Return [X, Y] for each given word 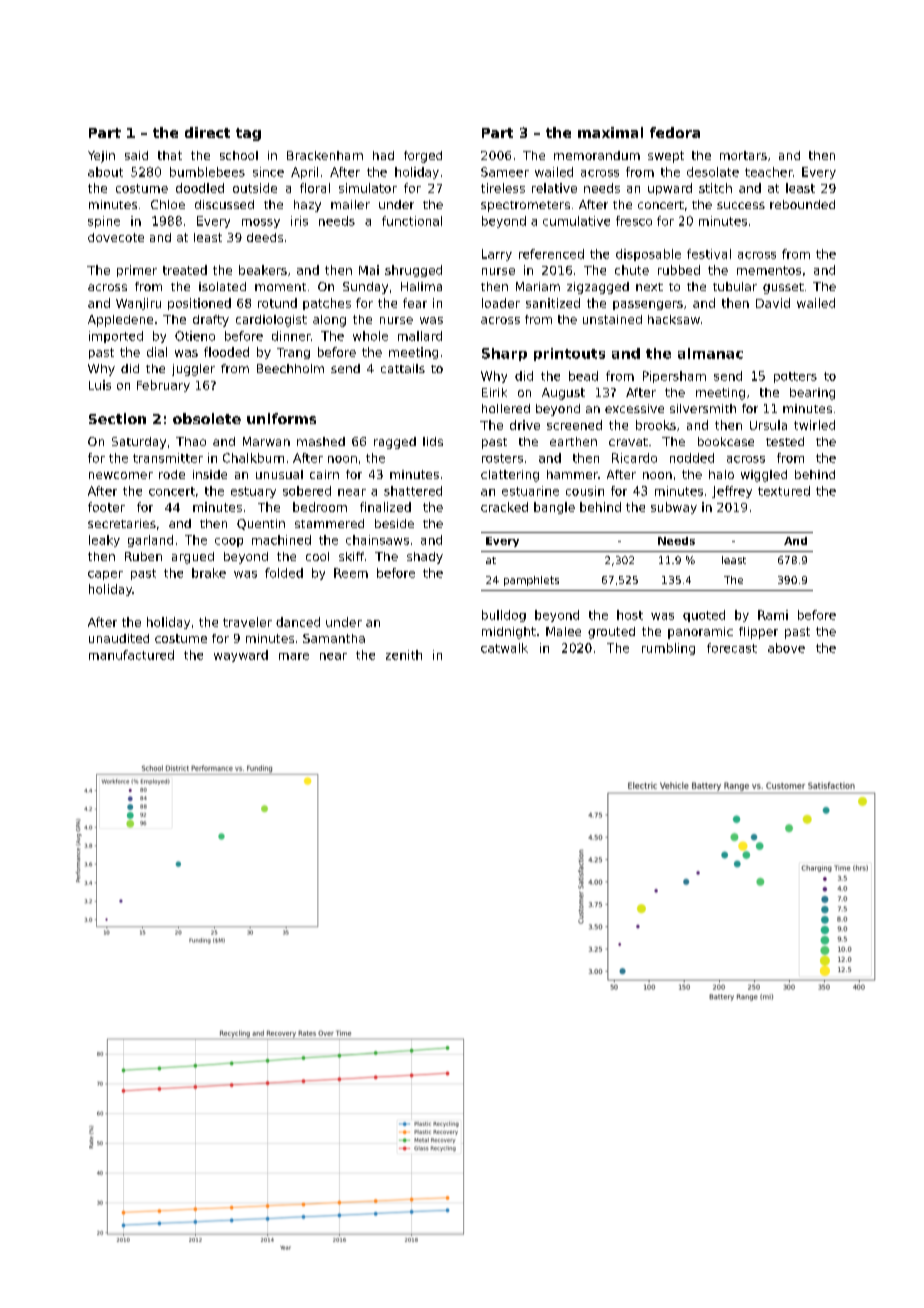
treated [185, 270]
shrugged [413, 271]
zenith [404, 655]
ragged [395, 443]
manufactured [131, 655]
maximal [610, 132]
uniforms [281, 418]
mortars [743, 155]
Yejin [101, 157]
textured [784, 491]
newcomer [121, 475]
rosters [502, 458]
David [773, 303]
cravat [628, 442]
